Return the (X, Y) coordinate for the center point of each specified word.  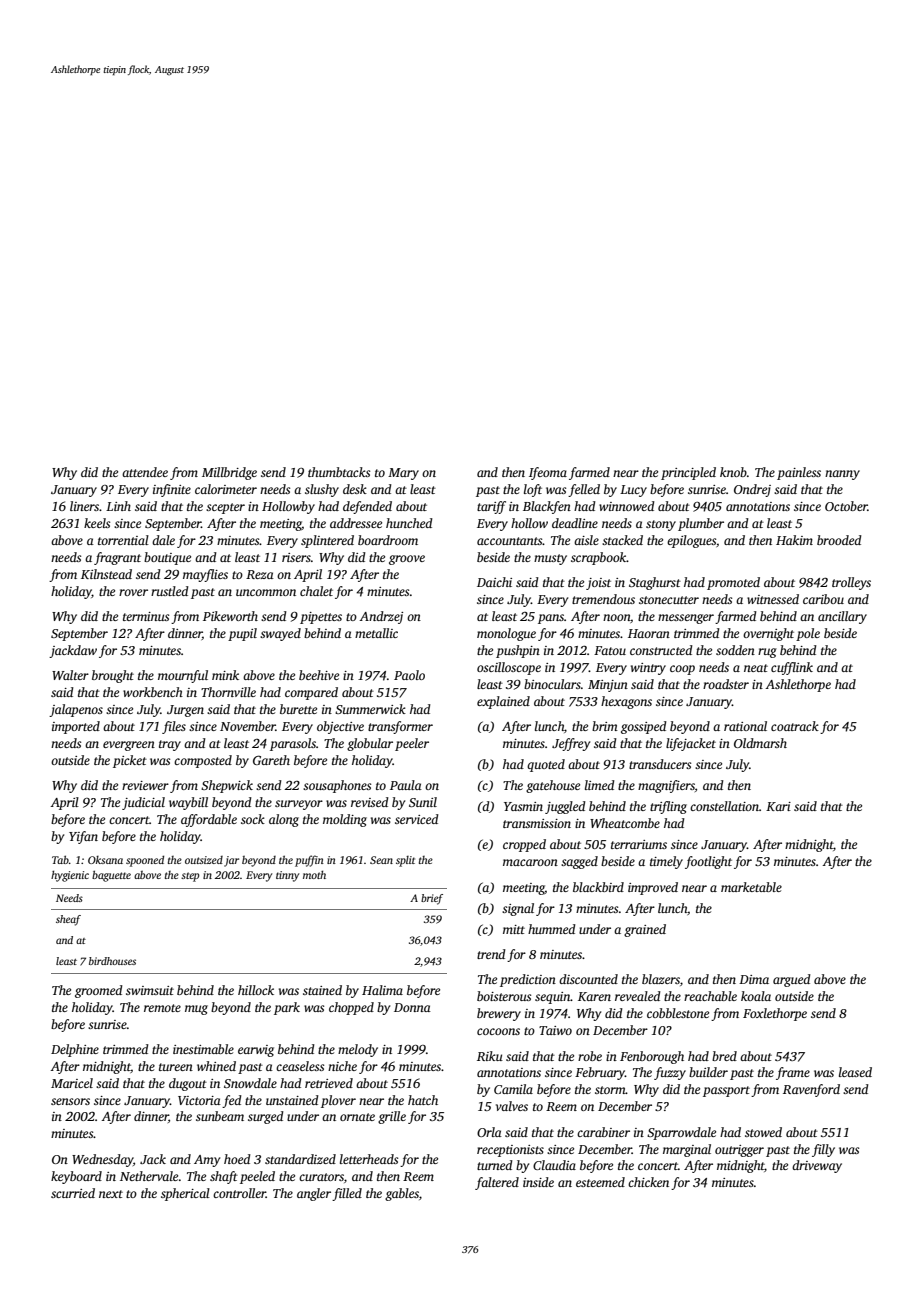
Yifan (83, 837)
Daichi (494, 582)
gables (402, 1194)
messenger (686, 619)
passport (726, 1091)
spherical (185, 1194)
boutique (167, 558)
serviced (417, 819)
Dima (754, 979)
